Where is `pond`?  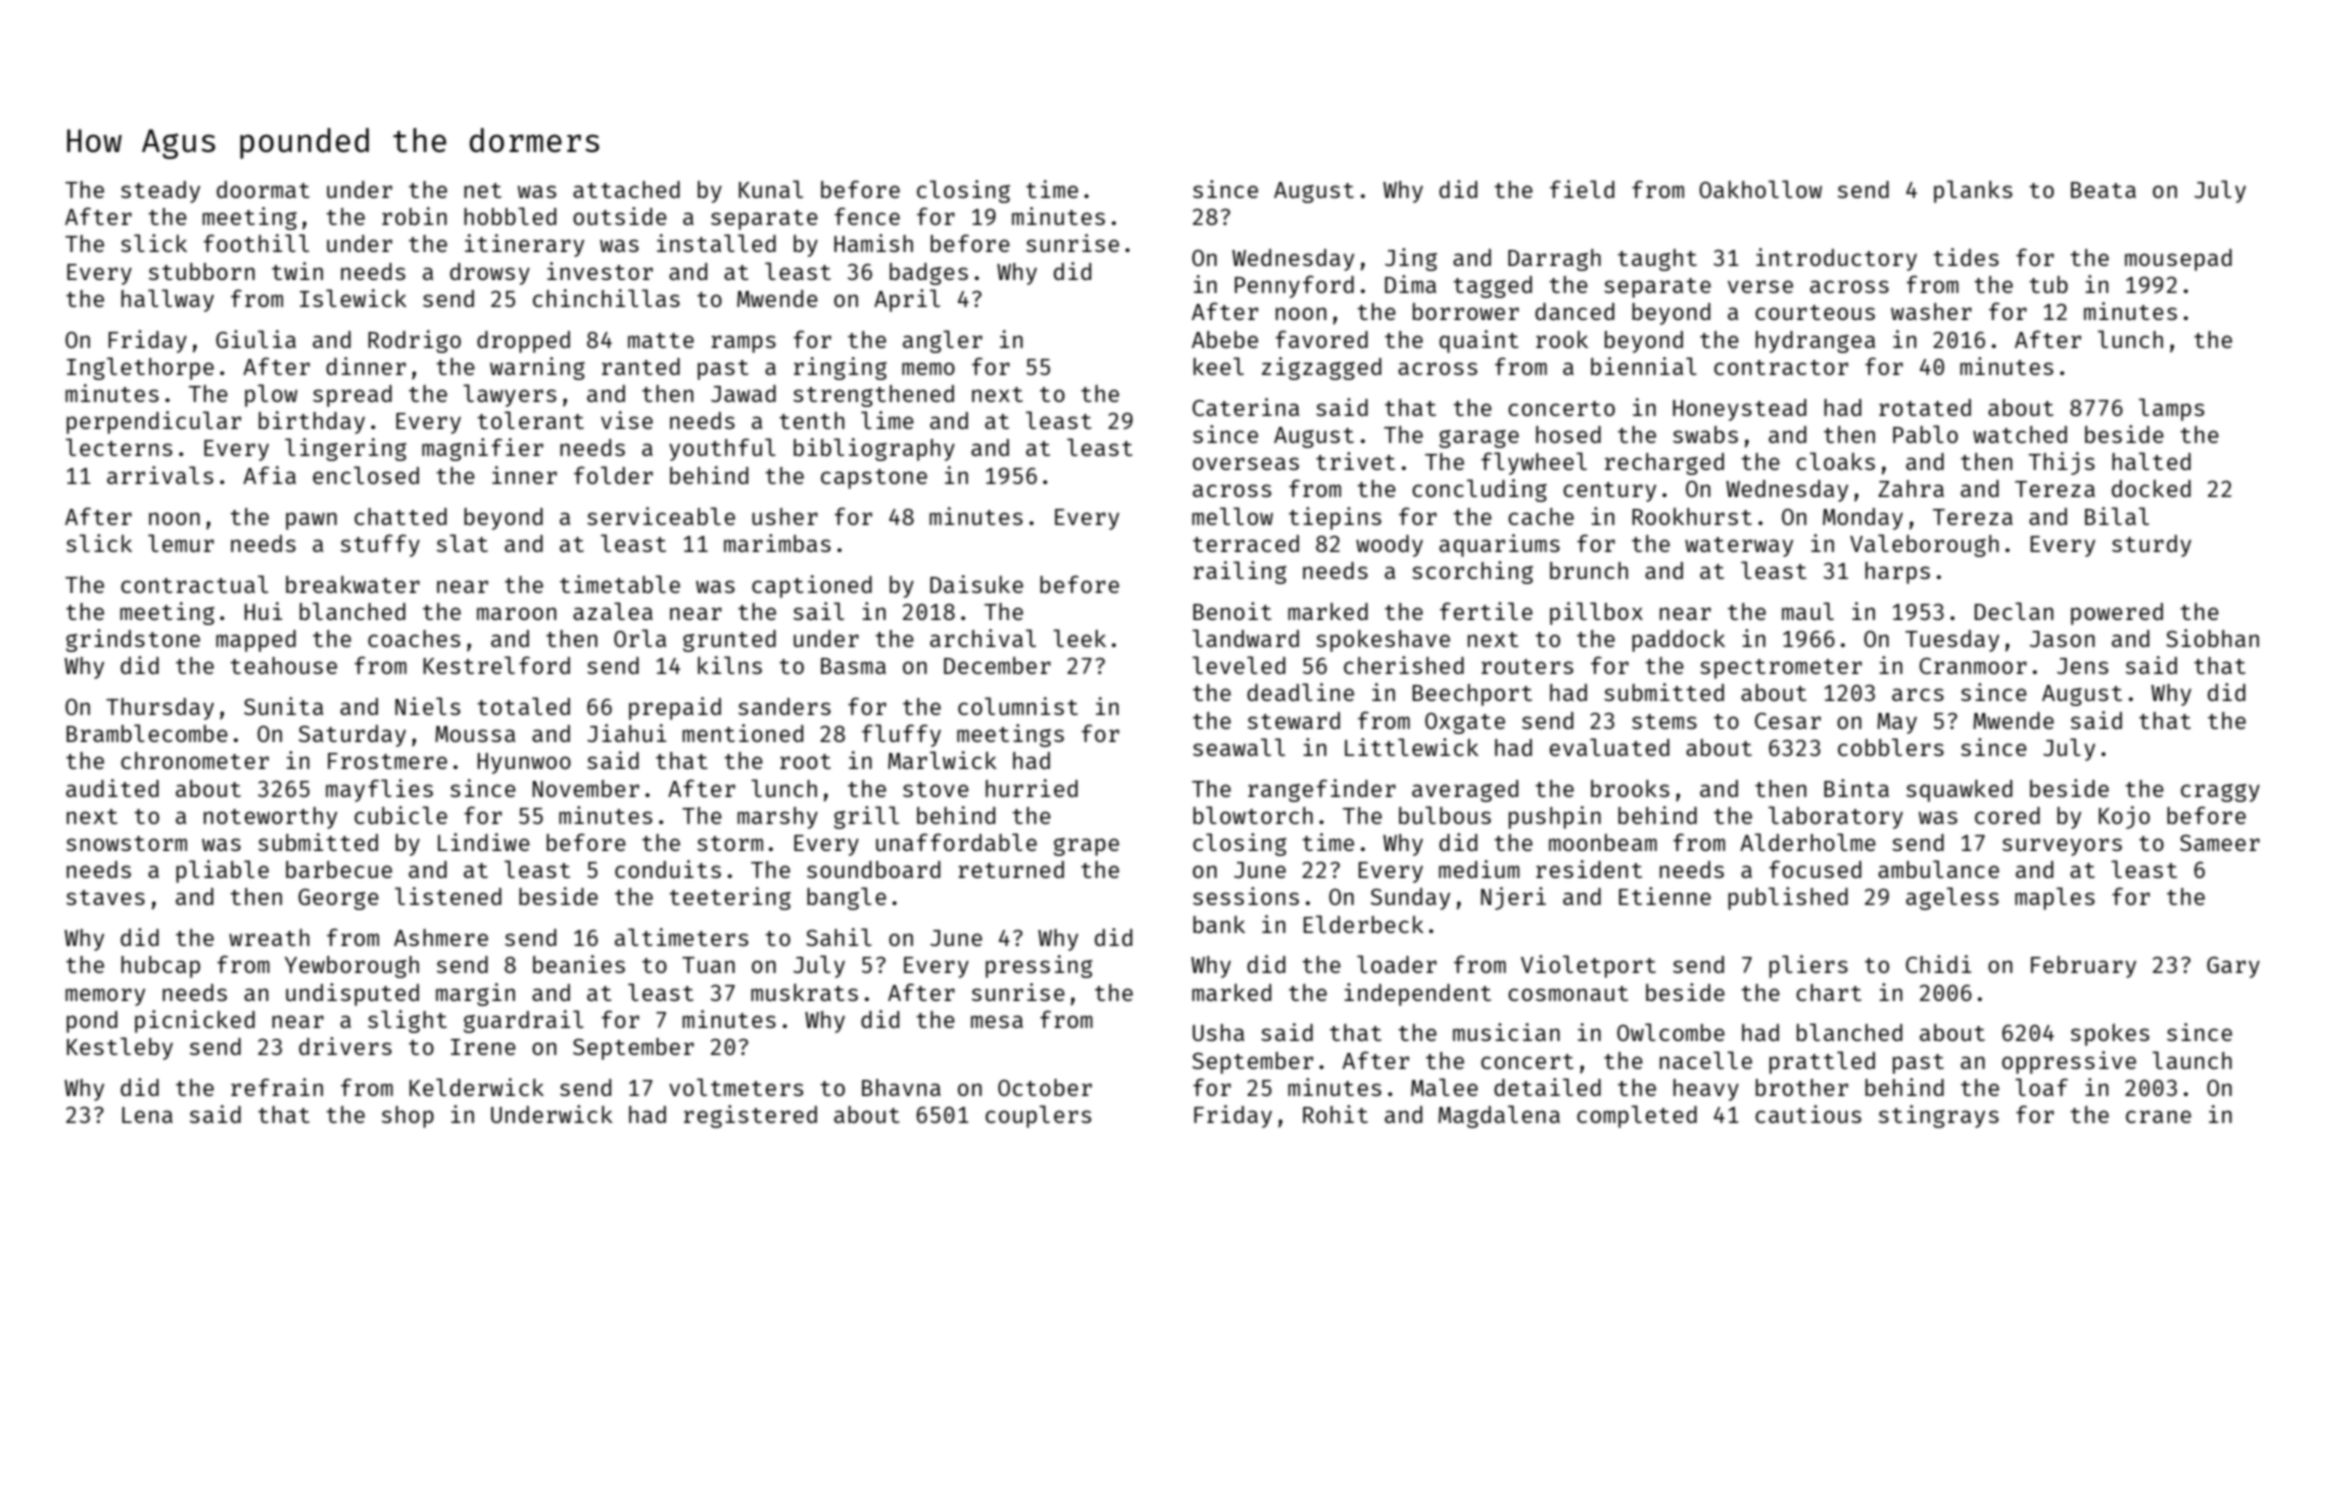 pond is located at coordinates (92, 1022).
